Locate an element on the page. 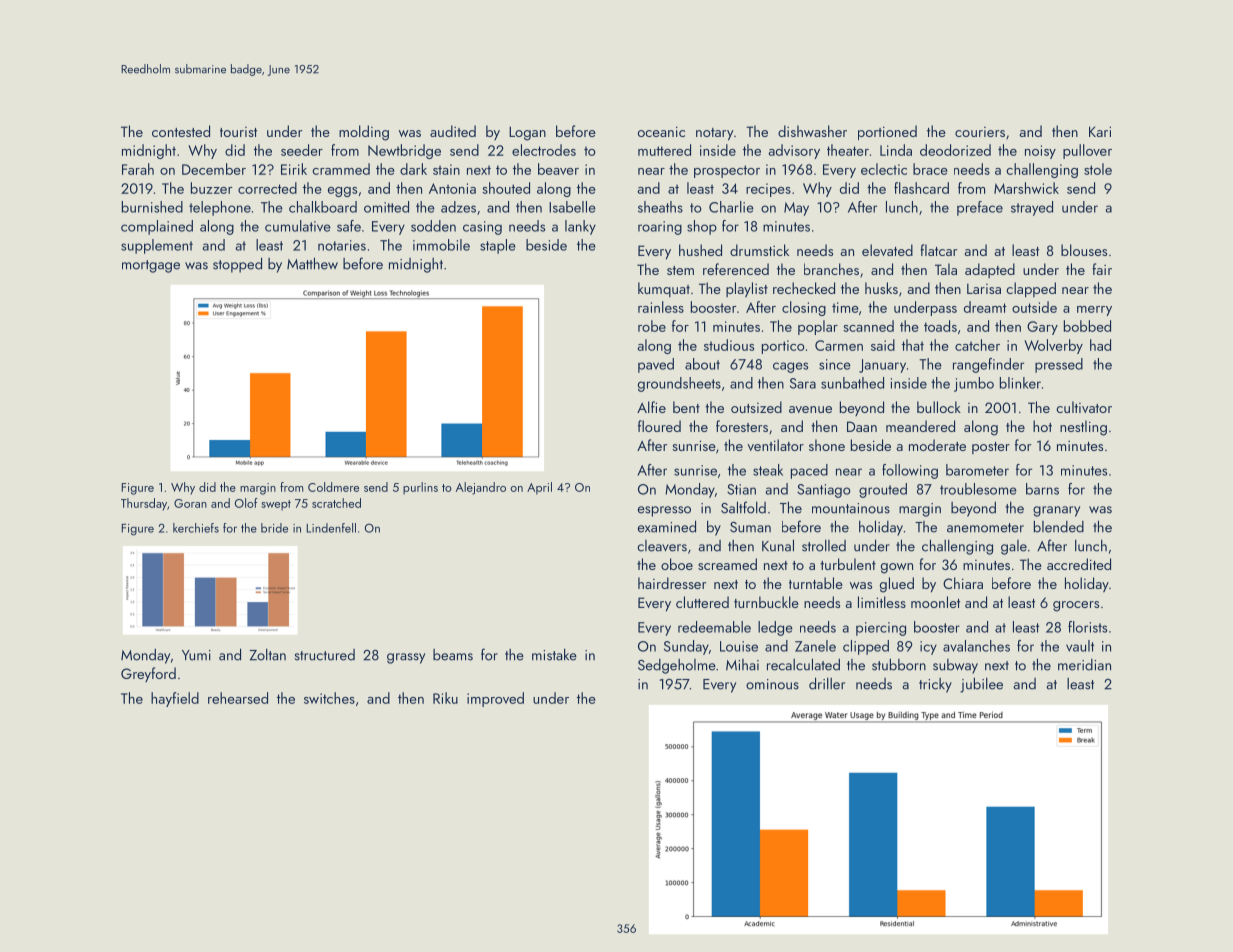 The image size is (1233, 952). florists is located at coordinates (1087, 627).
